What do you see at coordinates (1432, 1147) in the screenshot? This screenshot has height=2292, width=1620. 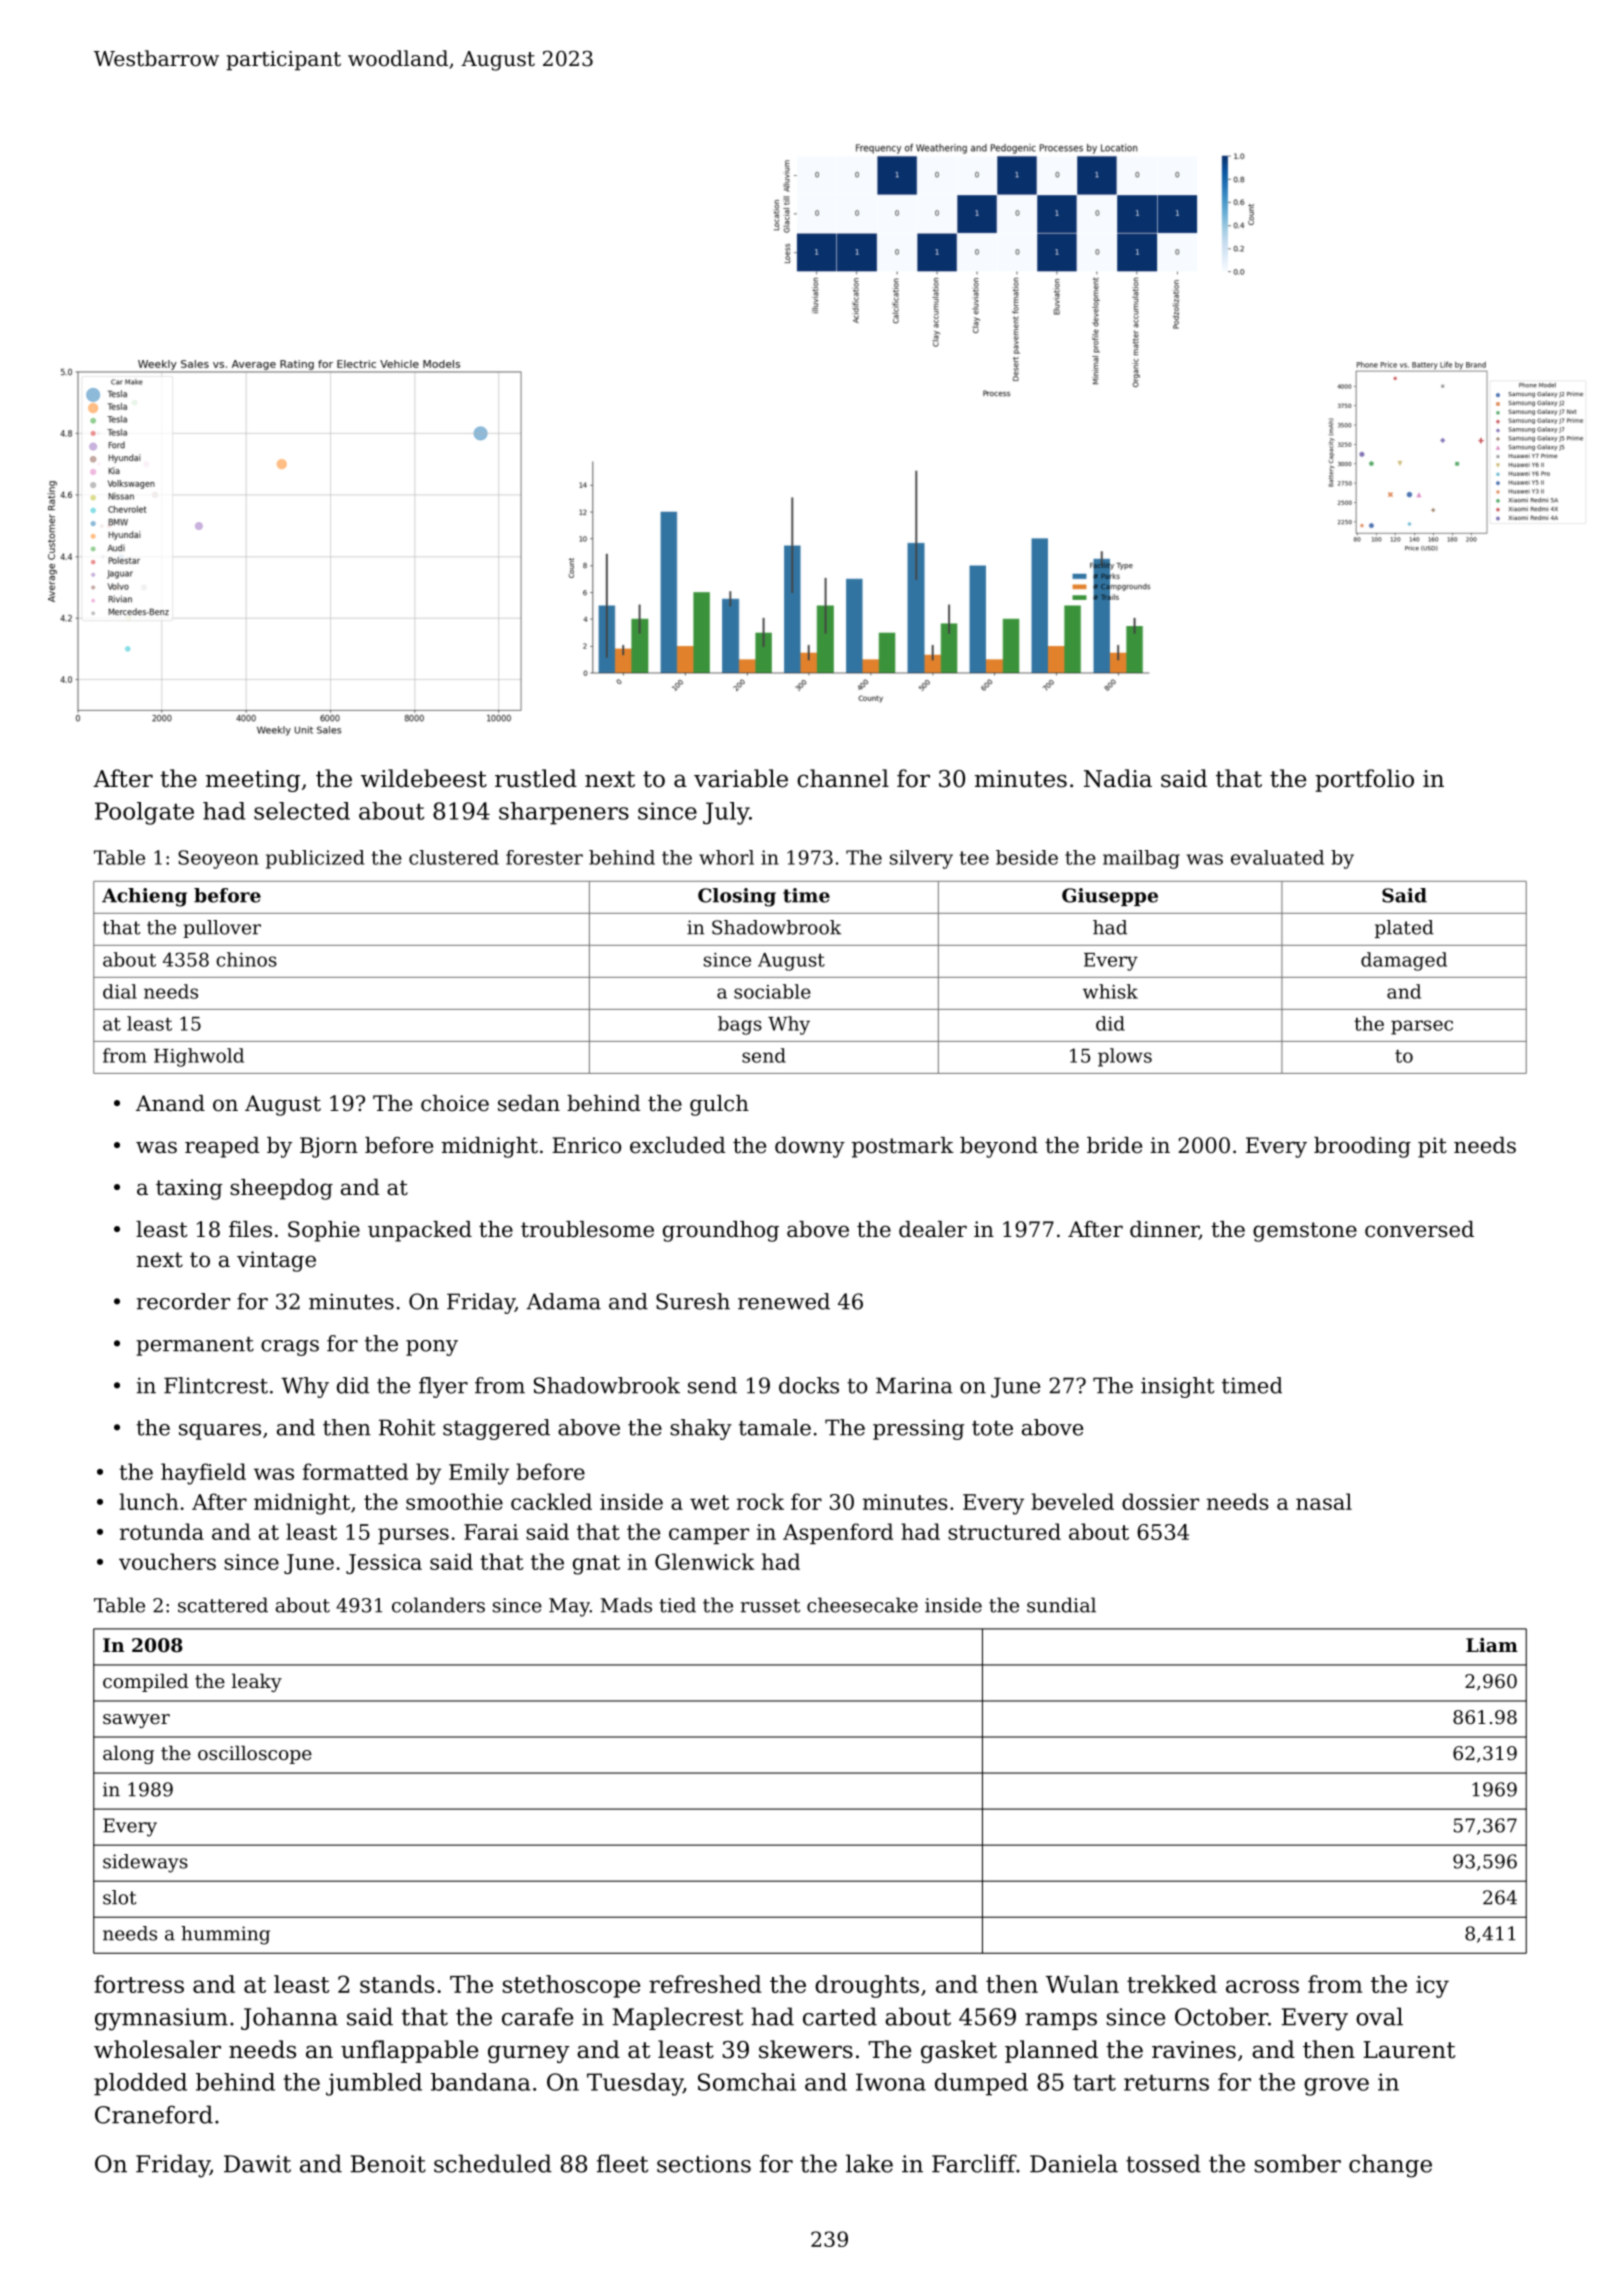 I see `pit` at bounding box center [1432, 1147].
